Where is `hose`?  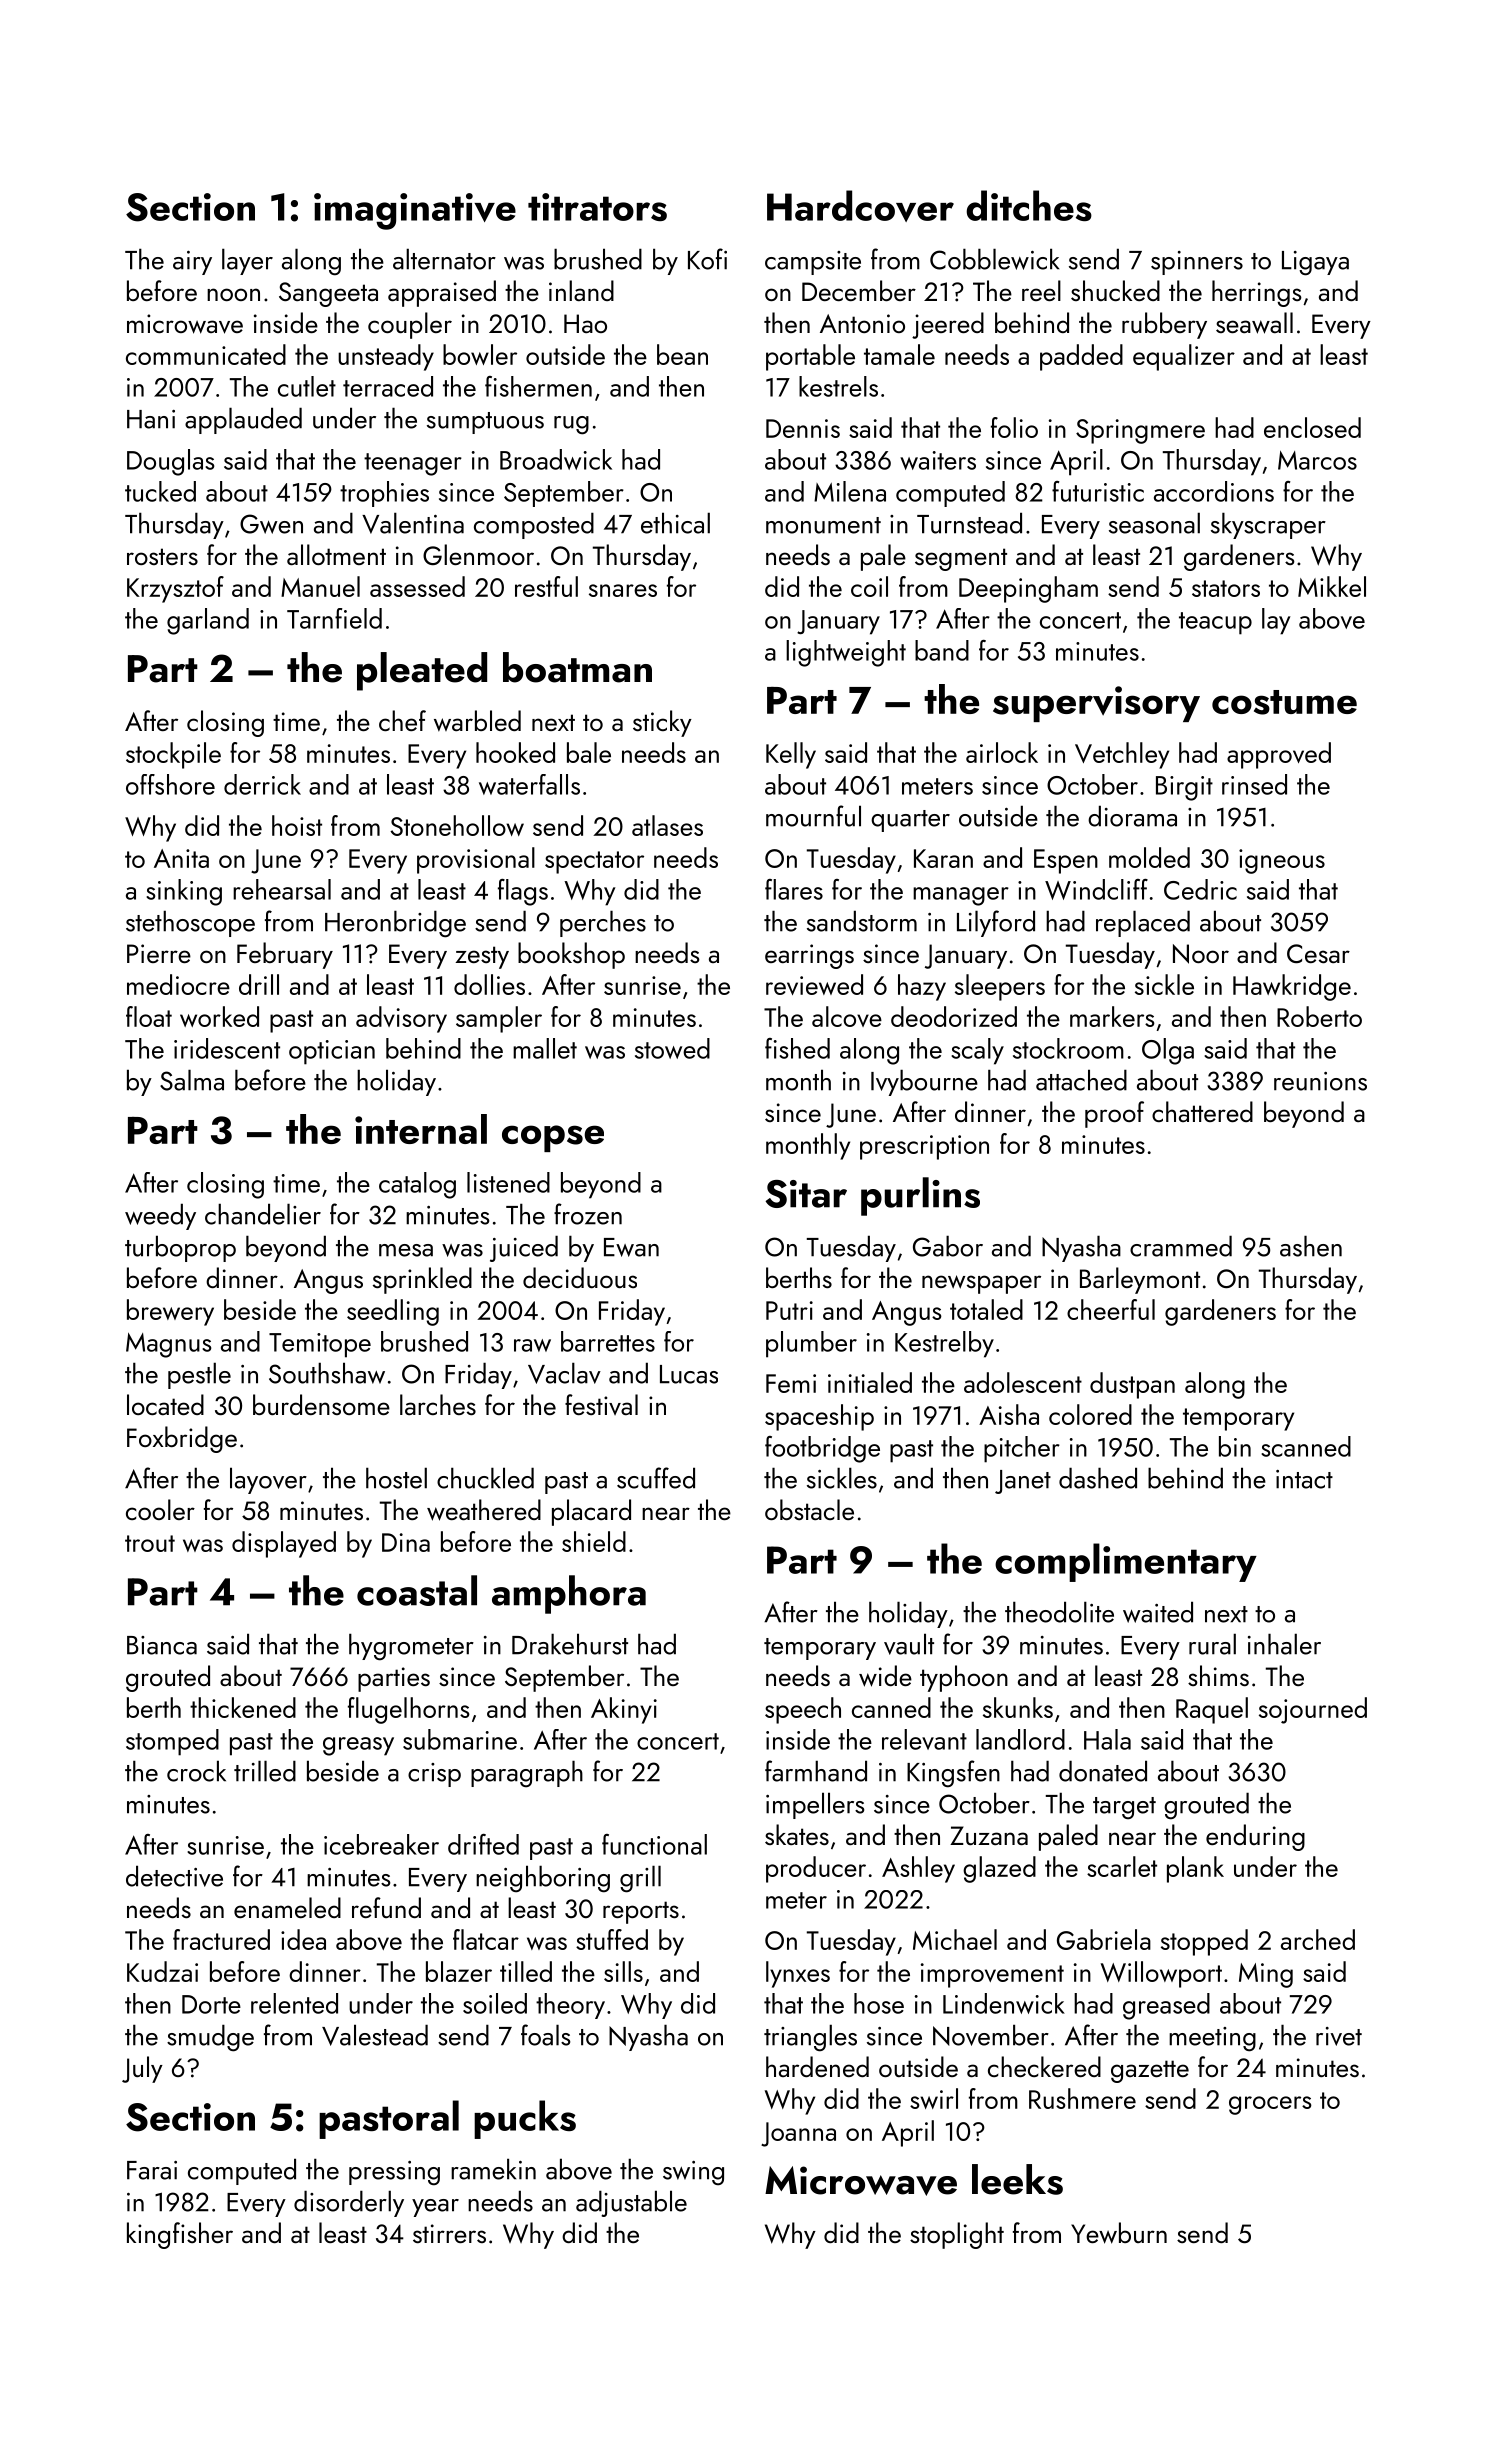
hose is located at coordinates (879, 2003).
